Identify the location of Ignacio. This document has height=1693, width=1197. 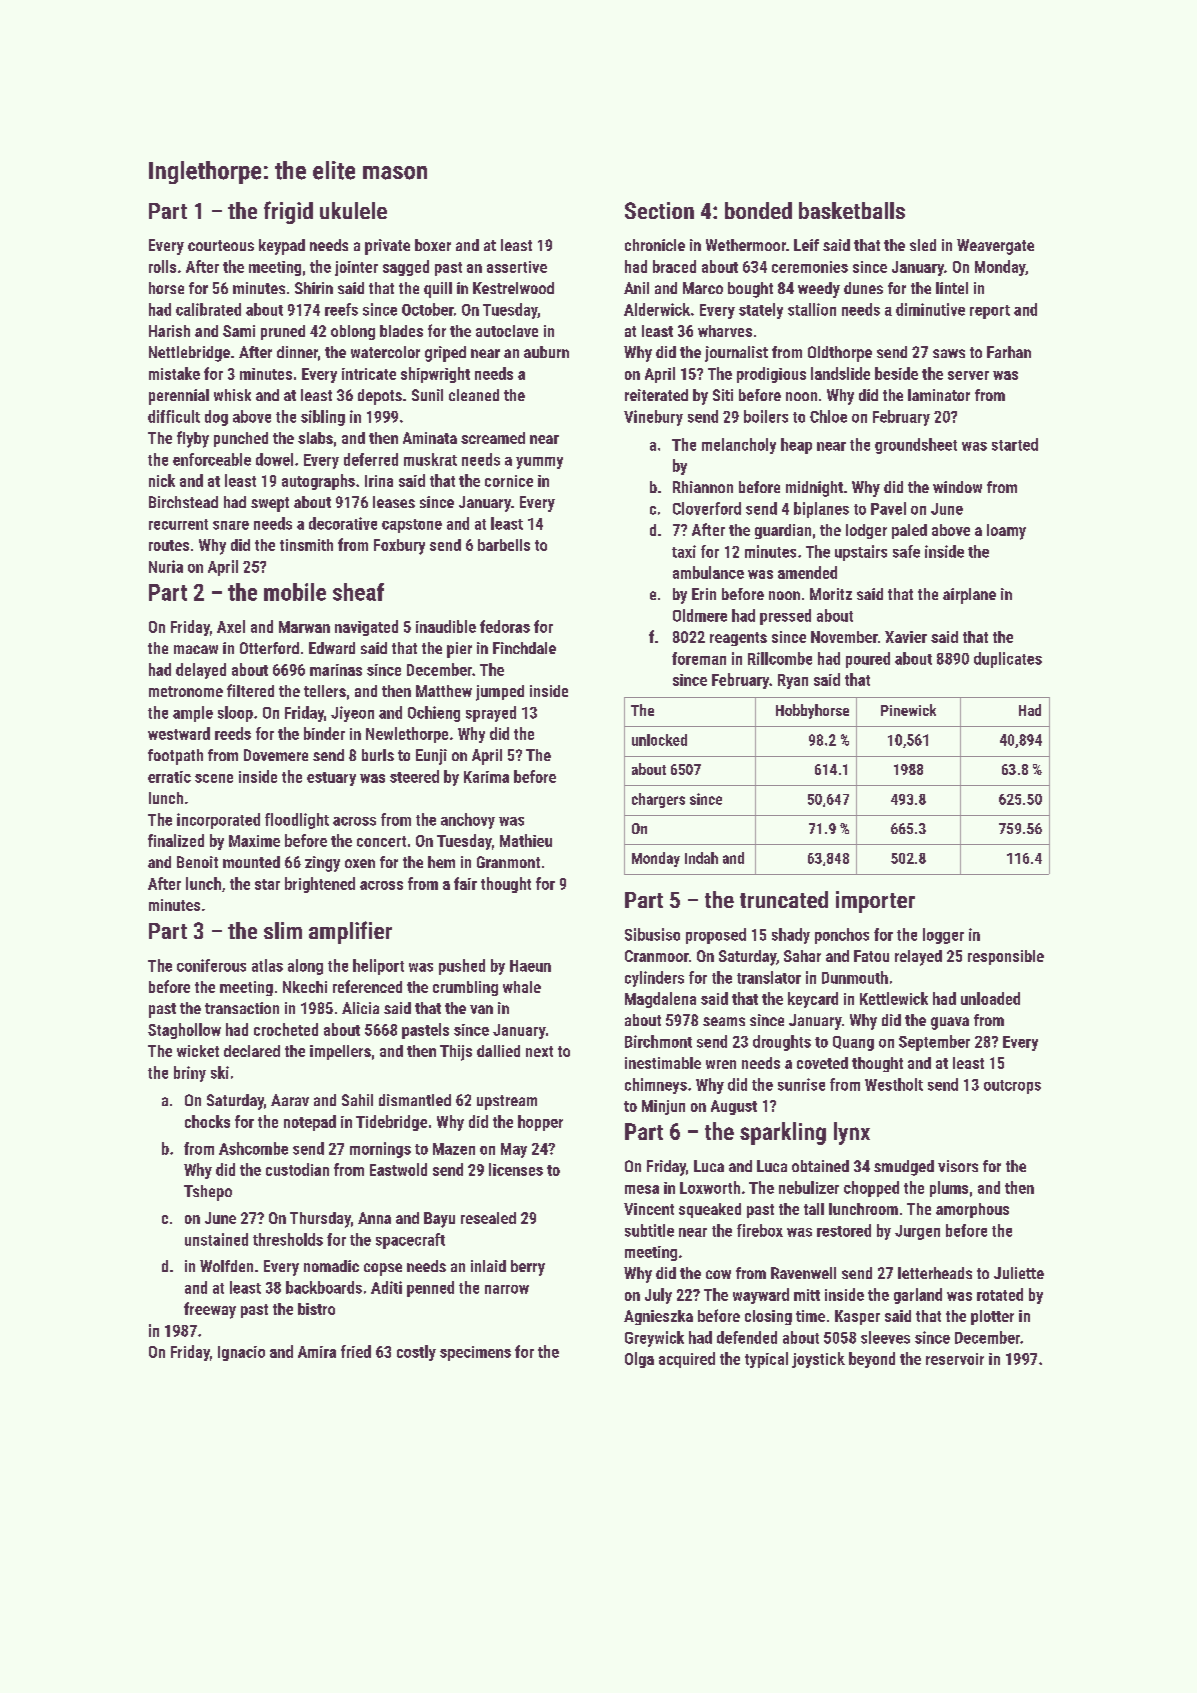
(241, 1353).
